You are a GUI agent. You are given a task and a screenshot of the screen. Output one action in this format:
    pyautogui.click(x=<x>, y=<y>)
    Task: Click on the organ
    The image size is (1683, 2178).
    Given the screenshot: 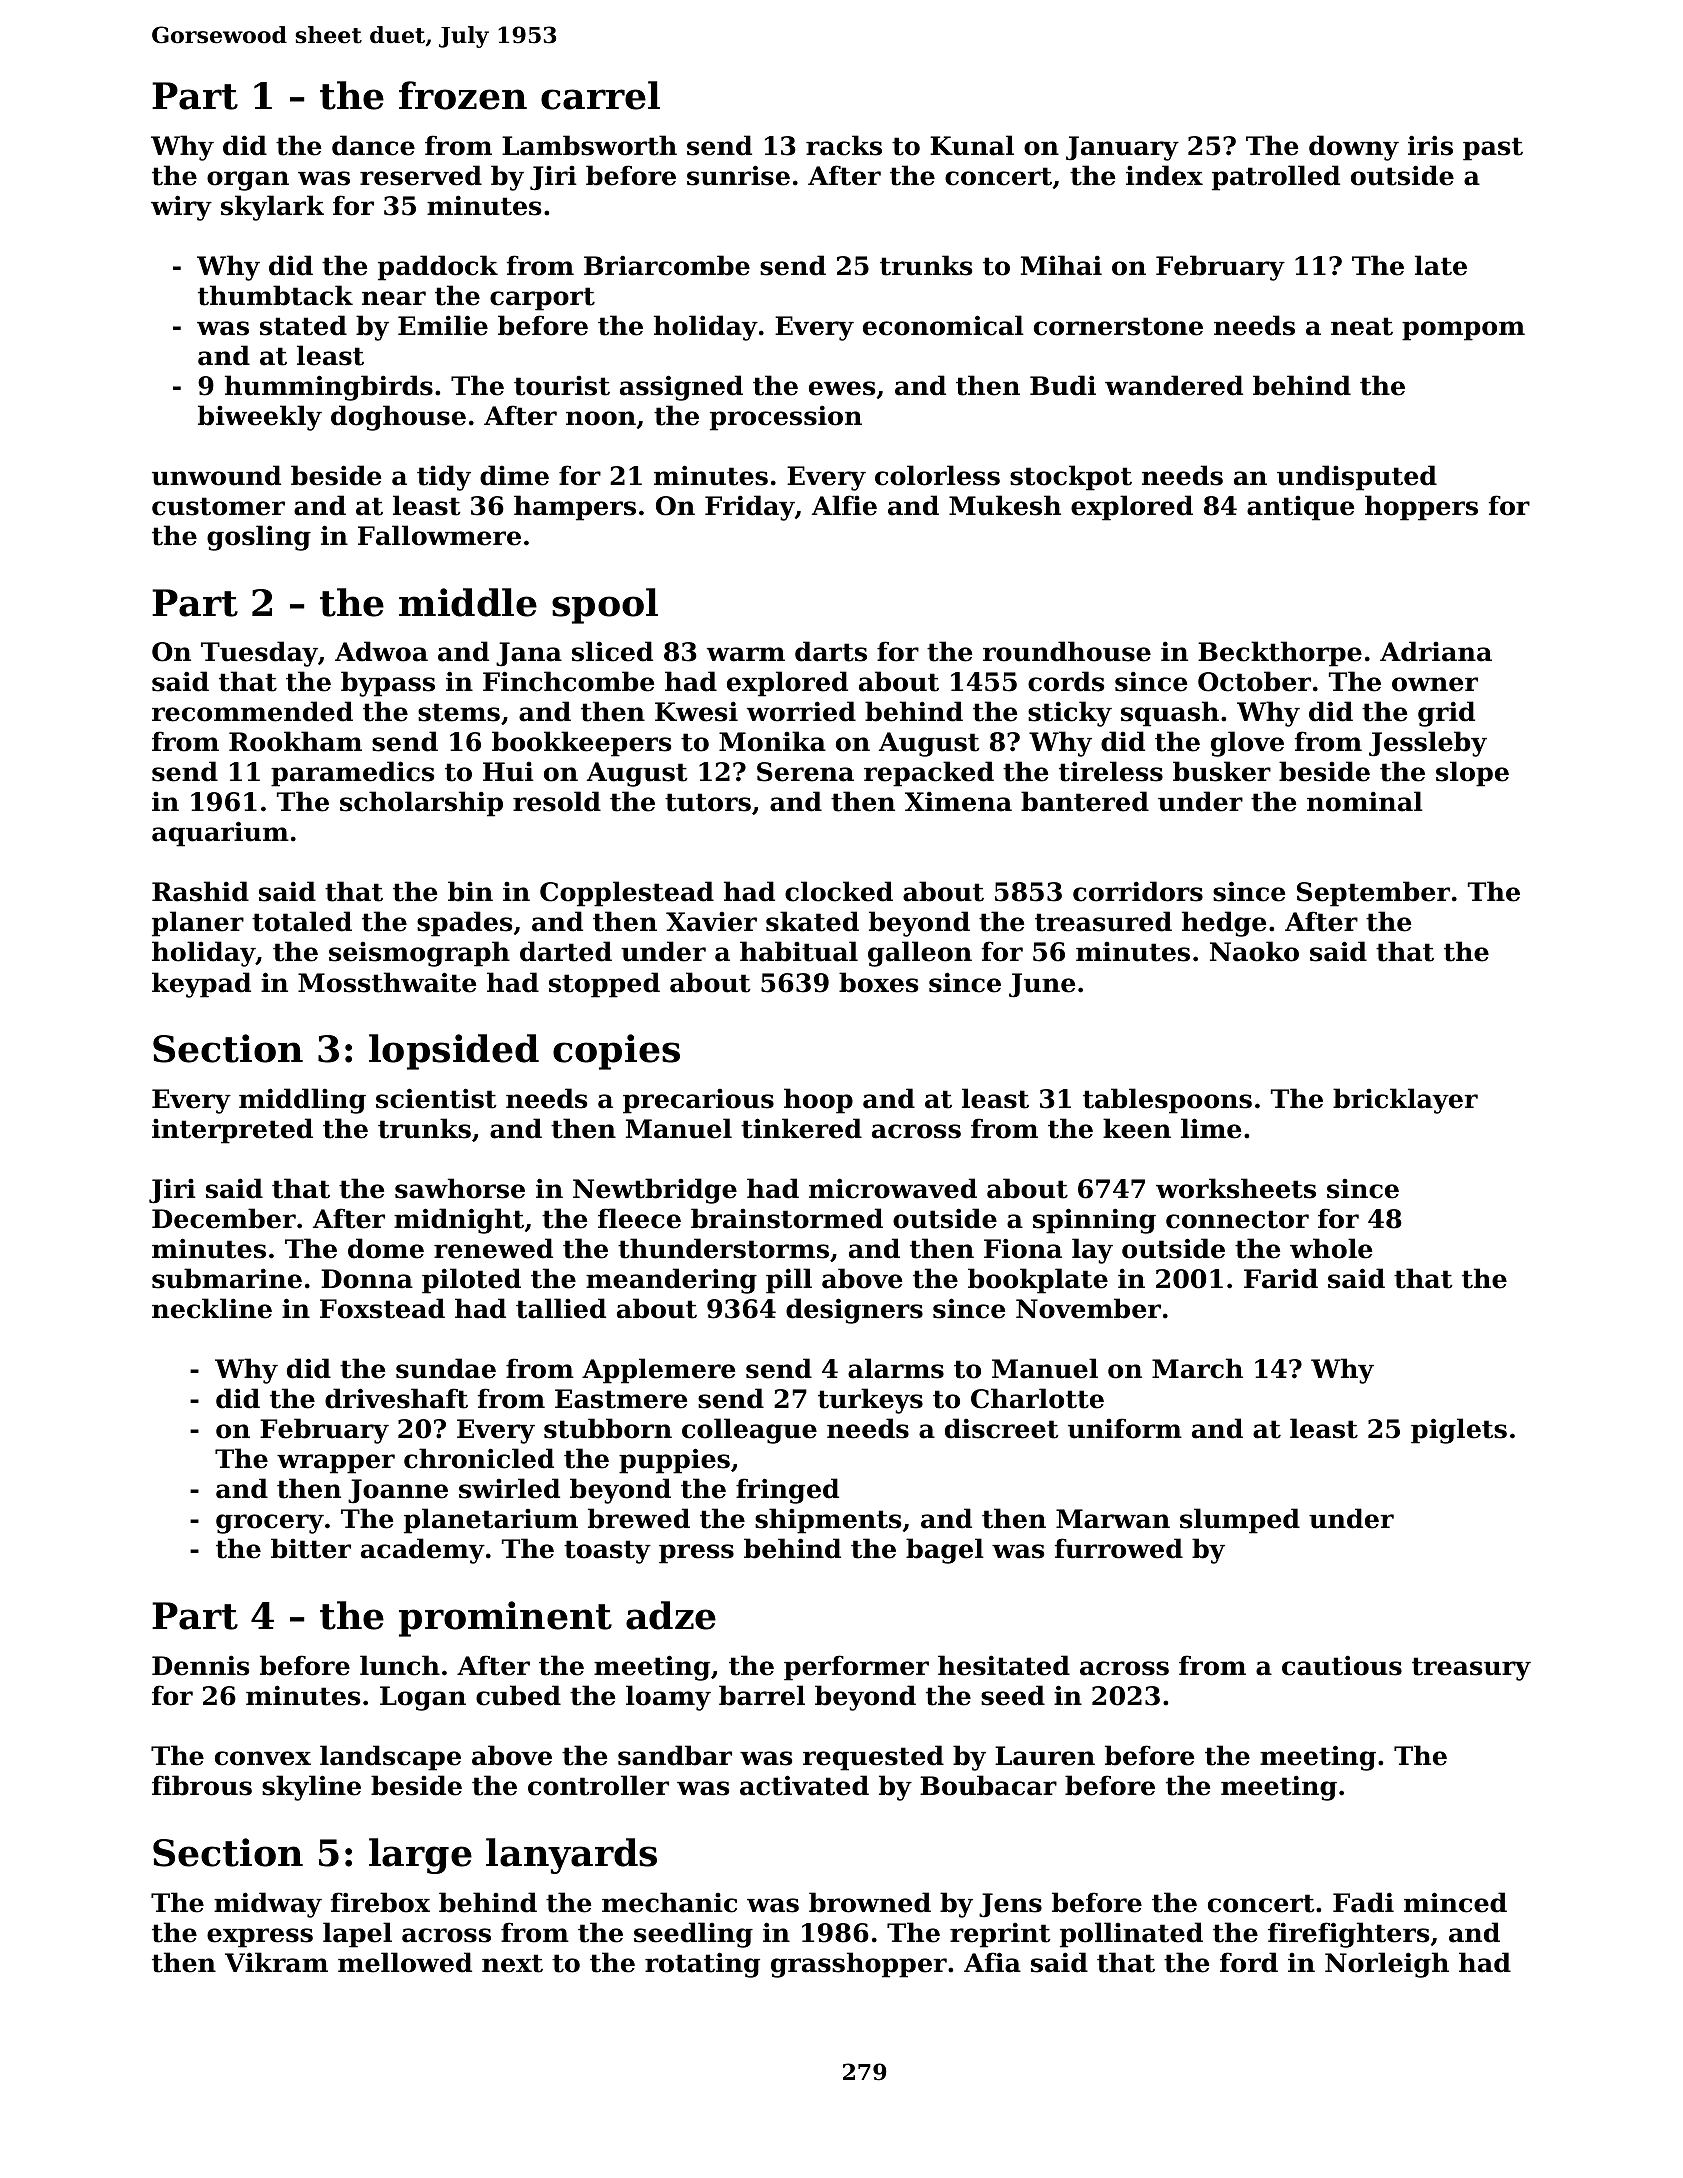 What is the action you would take?
    pyautogui.click(x=248, y=181)
